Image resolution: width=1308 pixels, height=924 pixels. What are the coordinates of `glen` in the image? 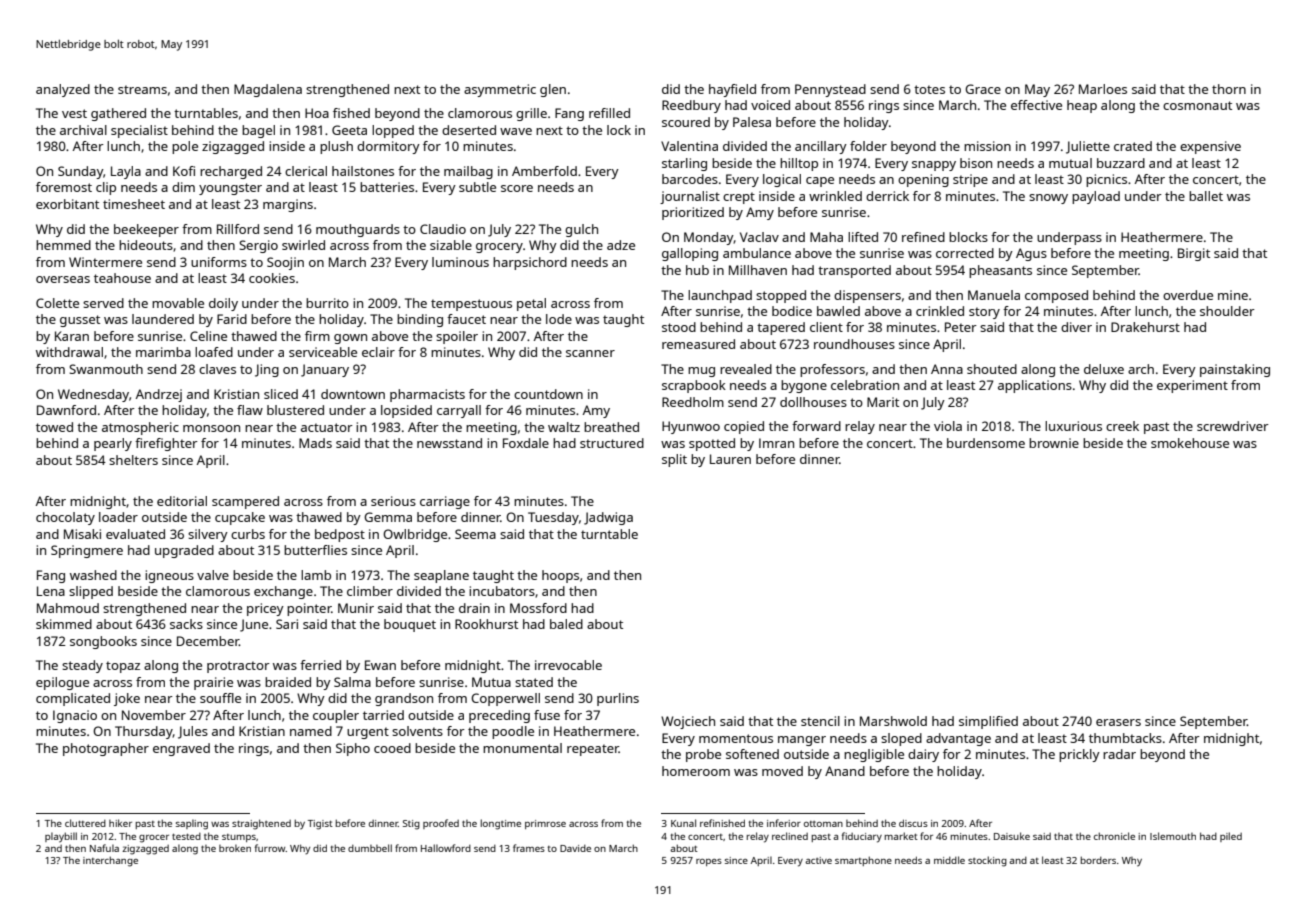 It's located at (553, 90).
